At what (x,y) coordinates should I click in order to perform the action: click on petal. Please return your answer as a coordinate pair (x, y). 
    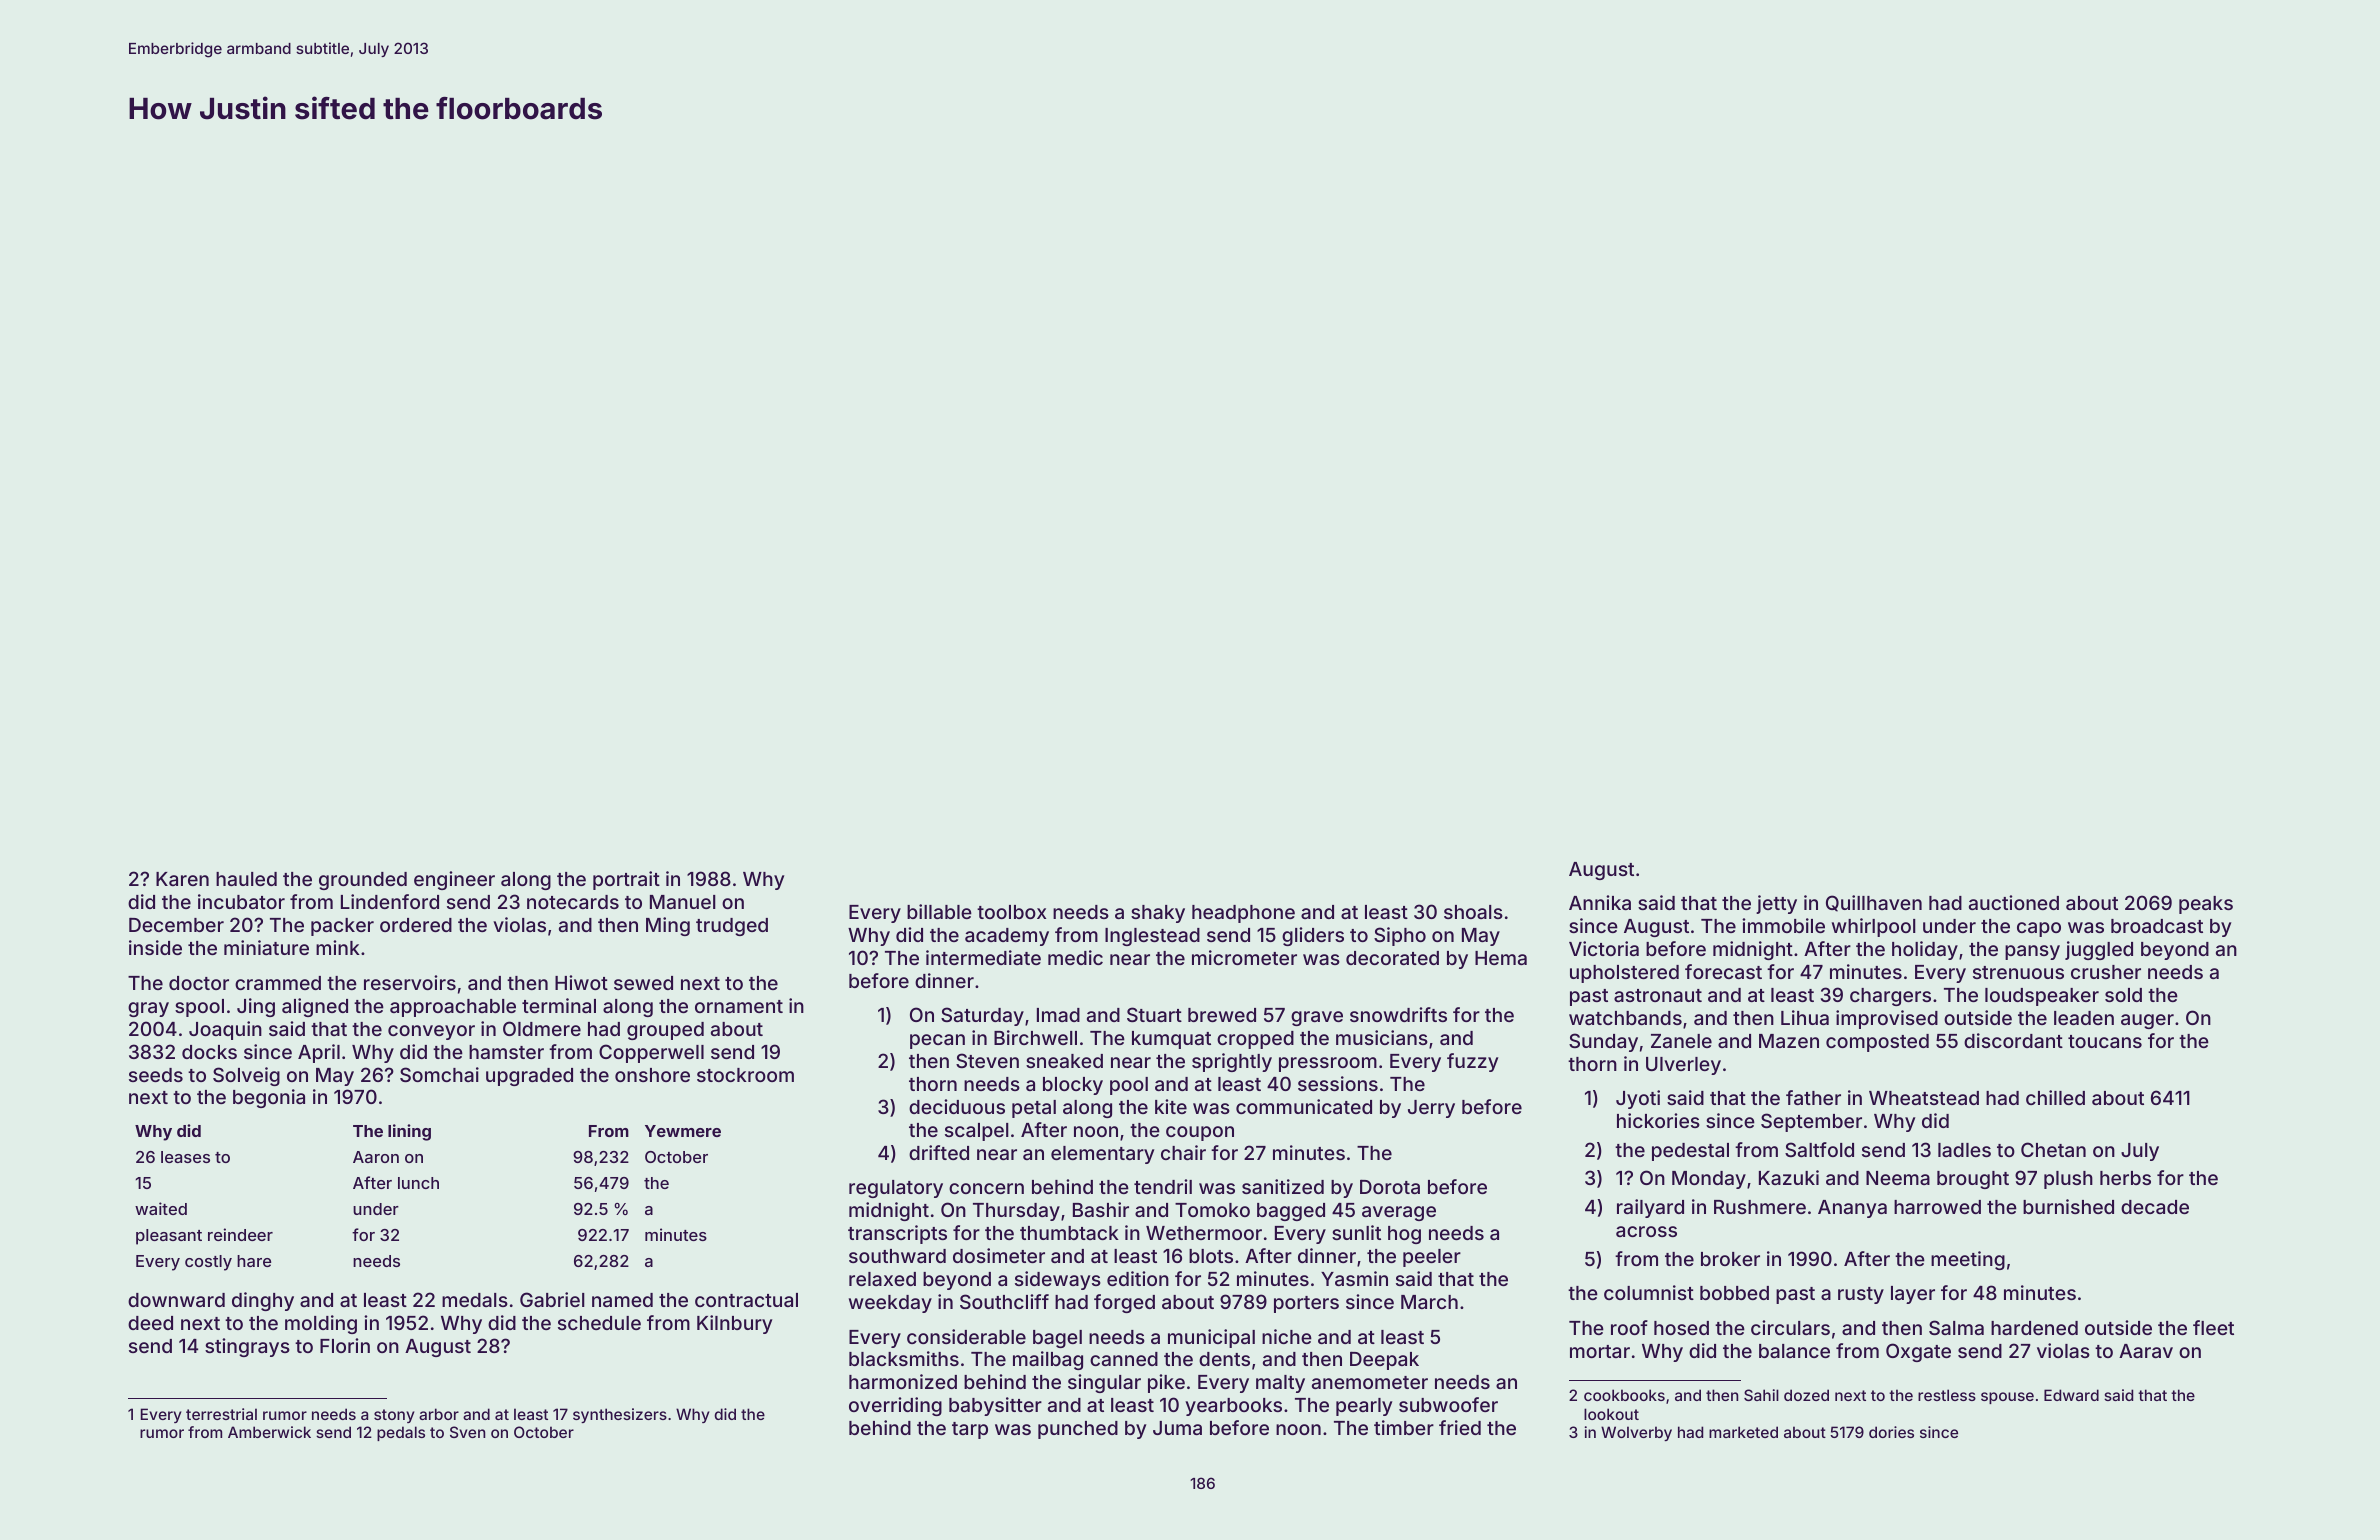
    Looking at the image, I should click on (1034, 1109).
